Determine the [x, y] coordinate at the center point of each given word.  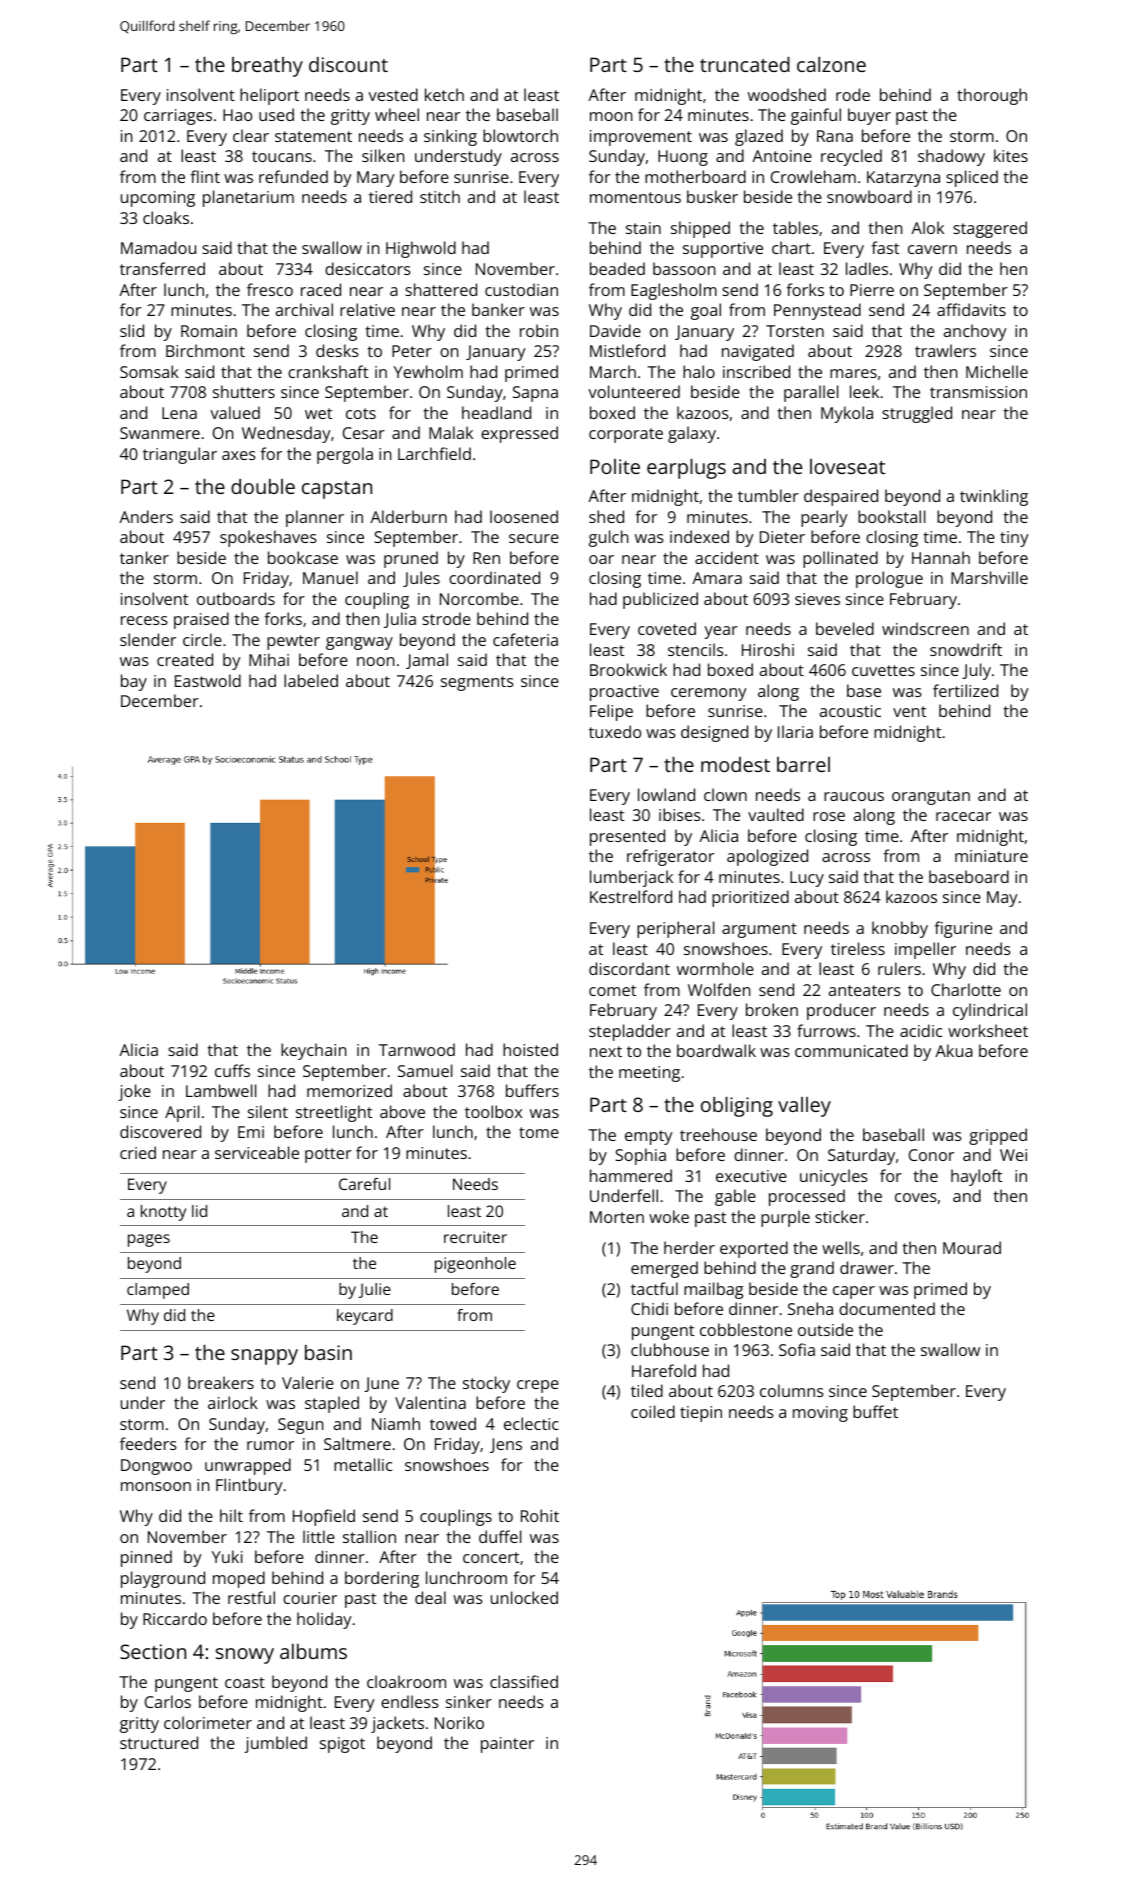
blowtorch [520, 135]
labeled [311, 680]
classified [524, 1681]
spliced [972, 178]
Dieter [782, 537]
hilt [231, 1515]
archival [304, 309]
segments [477, 683]
